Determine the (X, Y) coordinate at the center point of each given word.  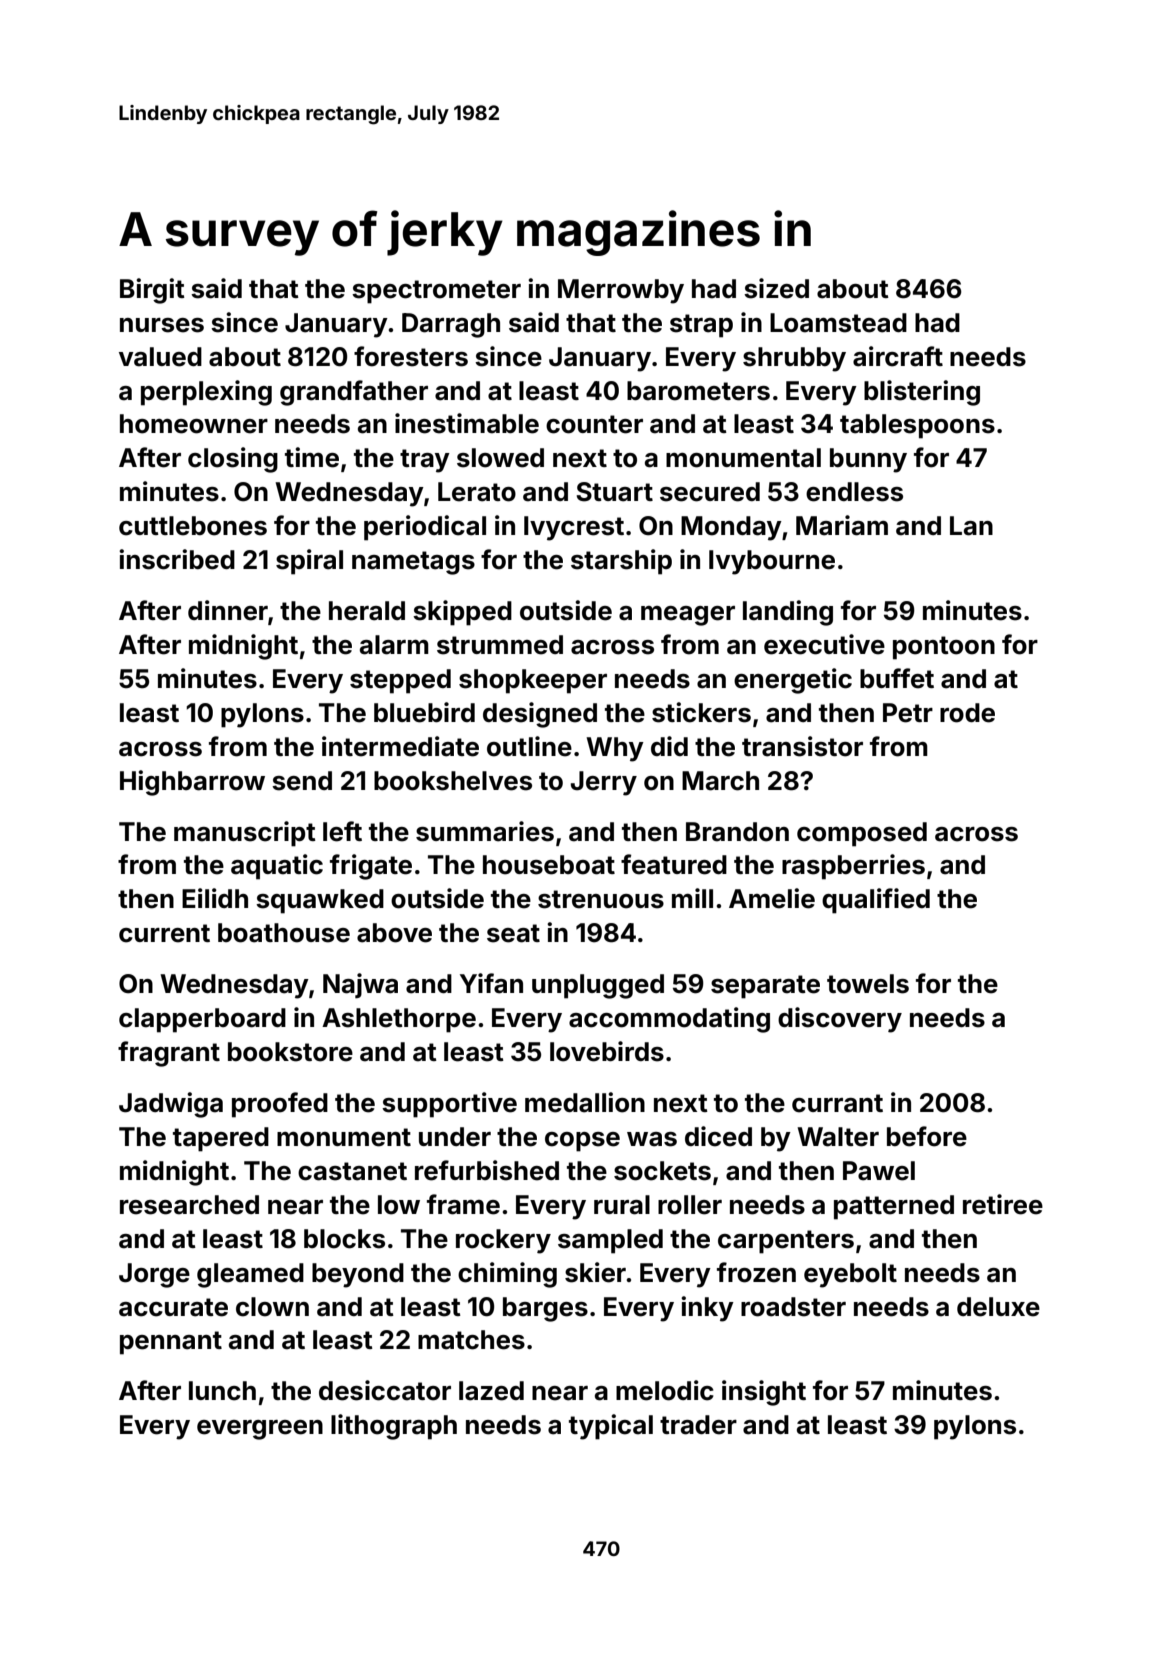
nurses (162, 325)
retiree (1003, 1204)
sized (776, 288)
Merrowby (621, 291)
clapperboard (202, 1020)
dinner (228, 610)
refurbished (487, 1170)
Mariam (842, 525)
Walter (838, 1137)
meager (688, 616)
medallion (585, 1102)
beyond (358, 1275)
